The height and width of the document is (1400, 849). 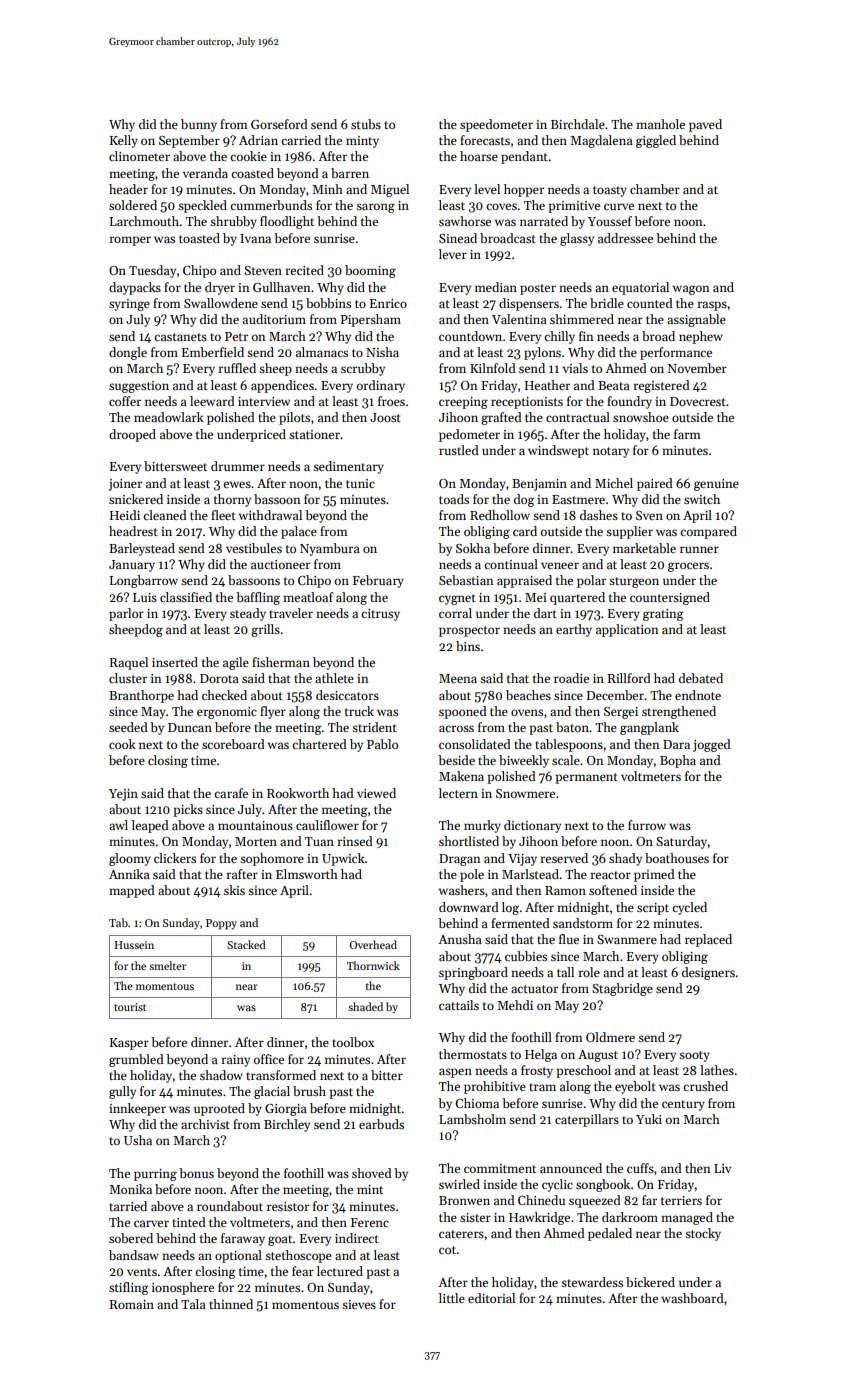 What do you see at coordinates (622, 989) in the document?
I see `Stagbridge` at bounding box center [622, 989].
